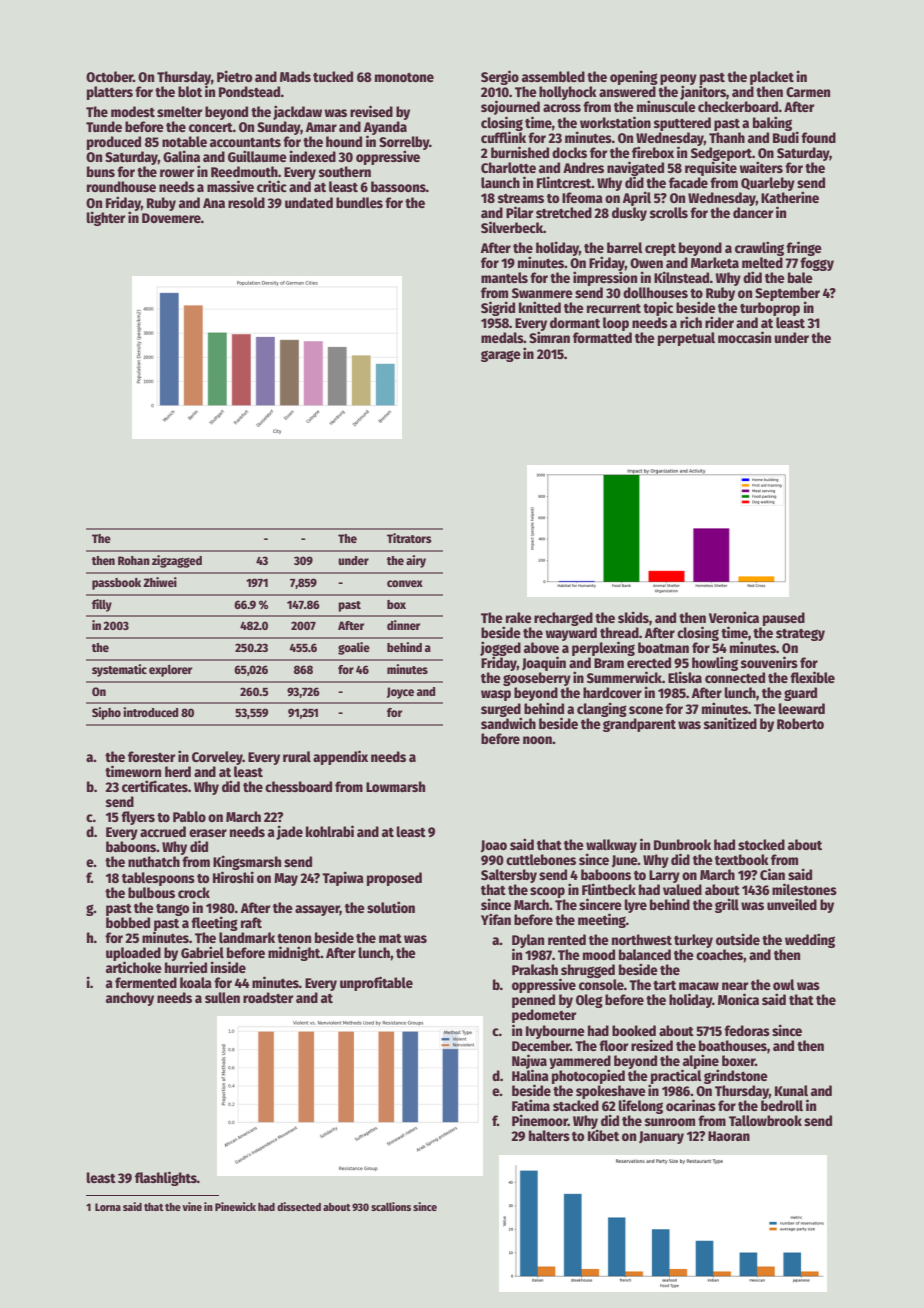 The height and width of the screenshot is (1308, 924). What do you see at coordinates (800, 635) in the screenshot?
I see `strategy` at bounding box center [800, 635].
